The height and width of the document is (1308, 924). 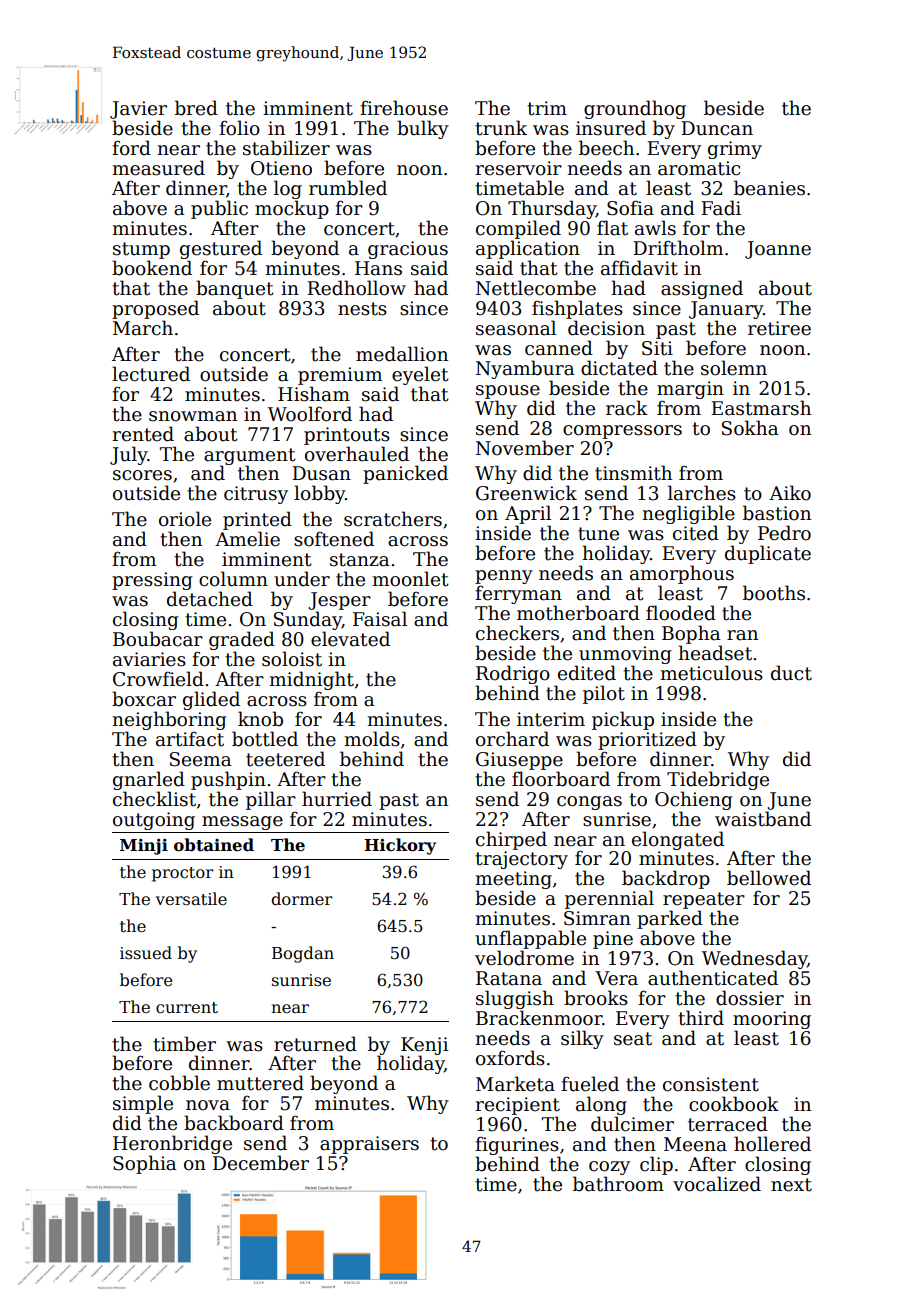 What do you see at coordinates (635, 109) in the document?
I see `groundhog` at bounding box center [635, 109].
